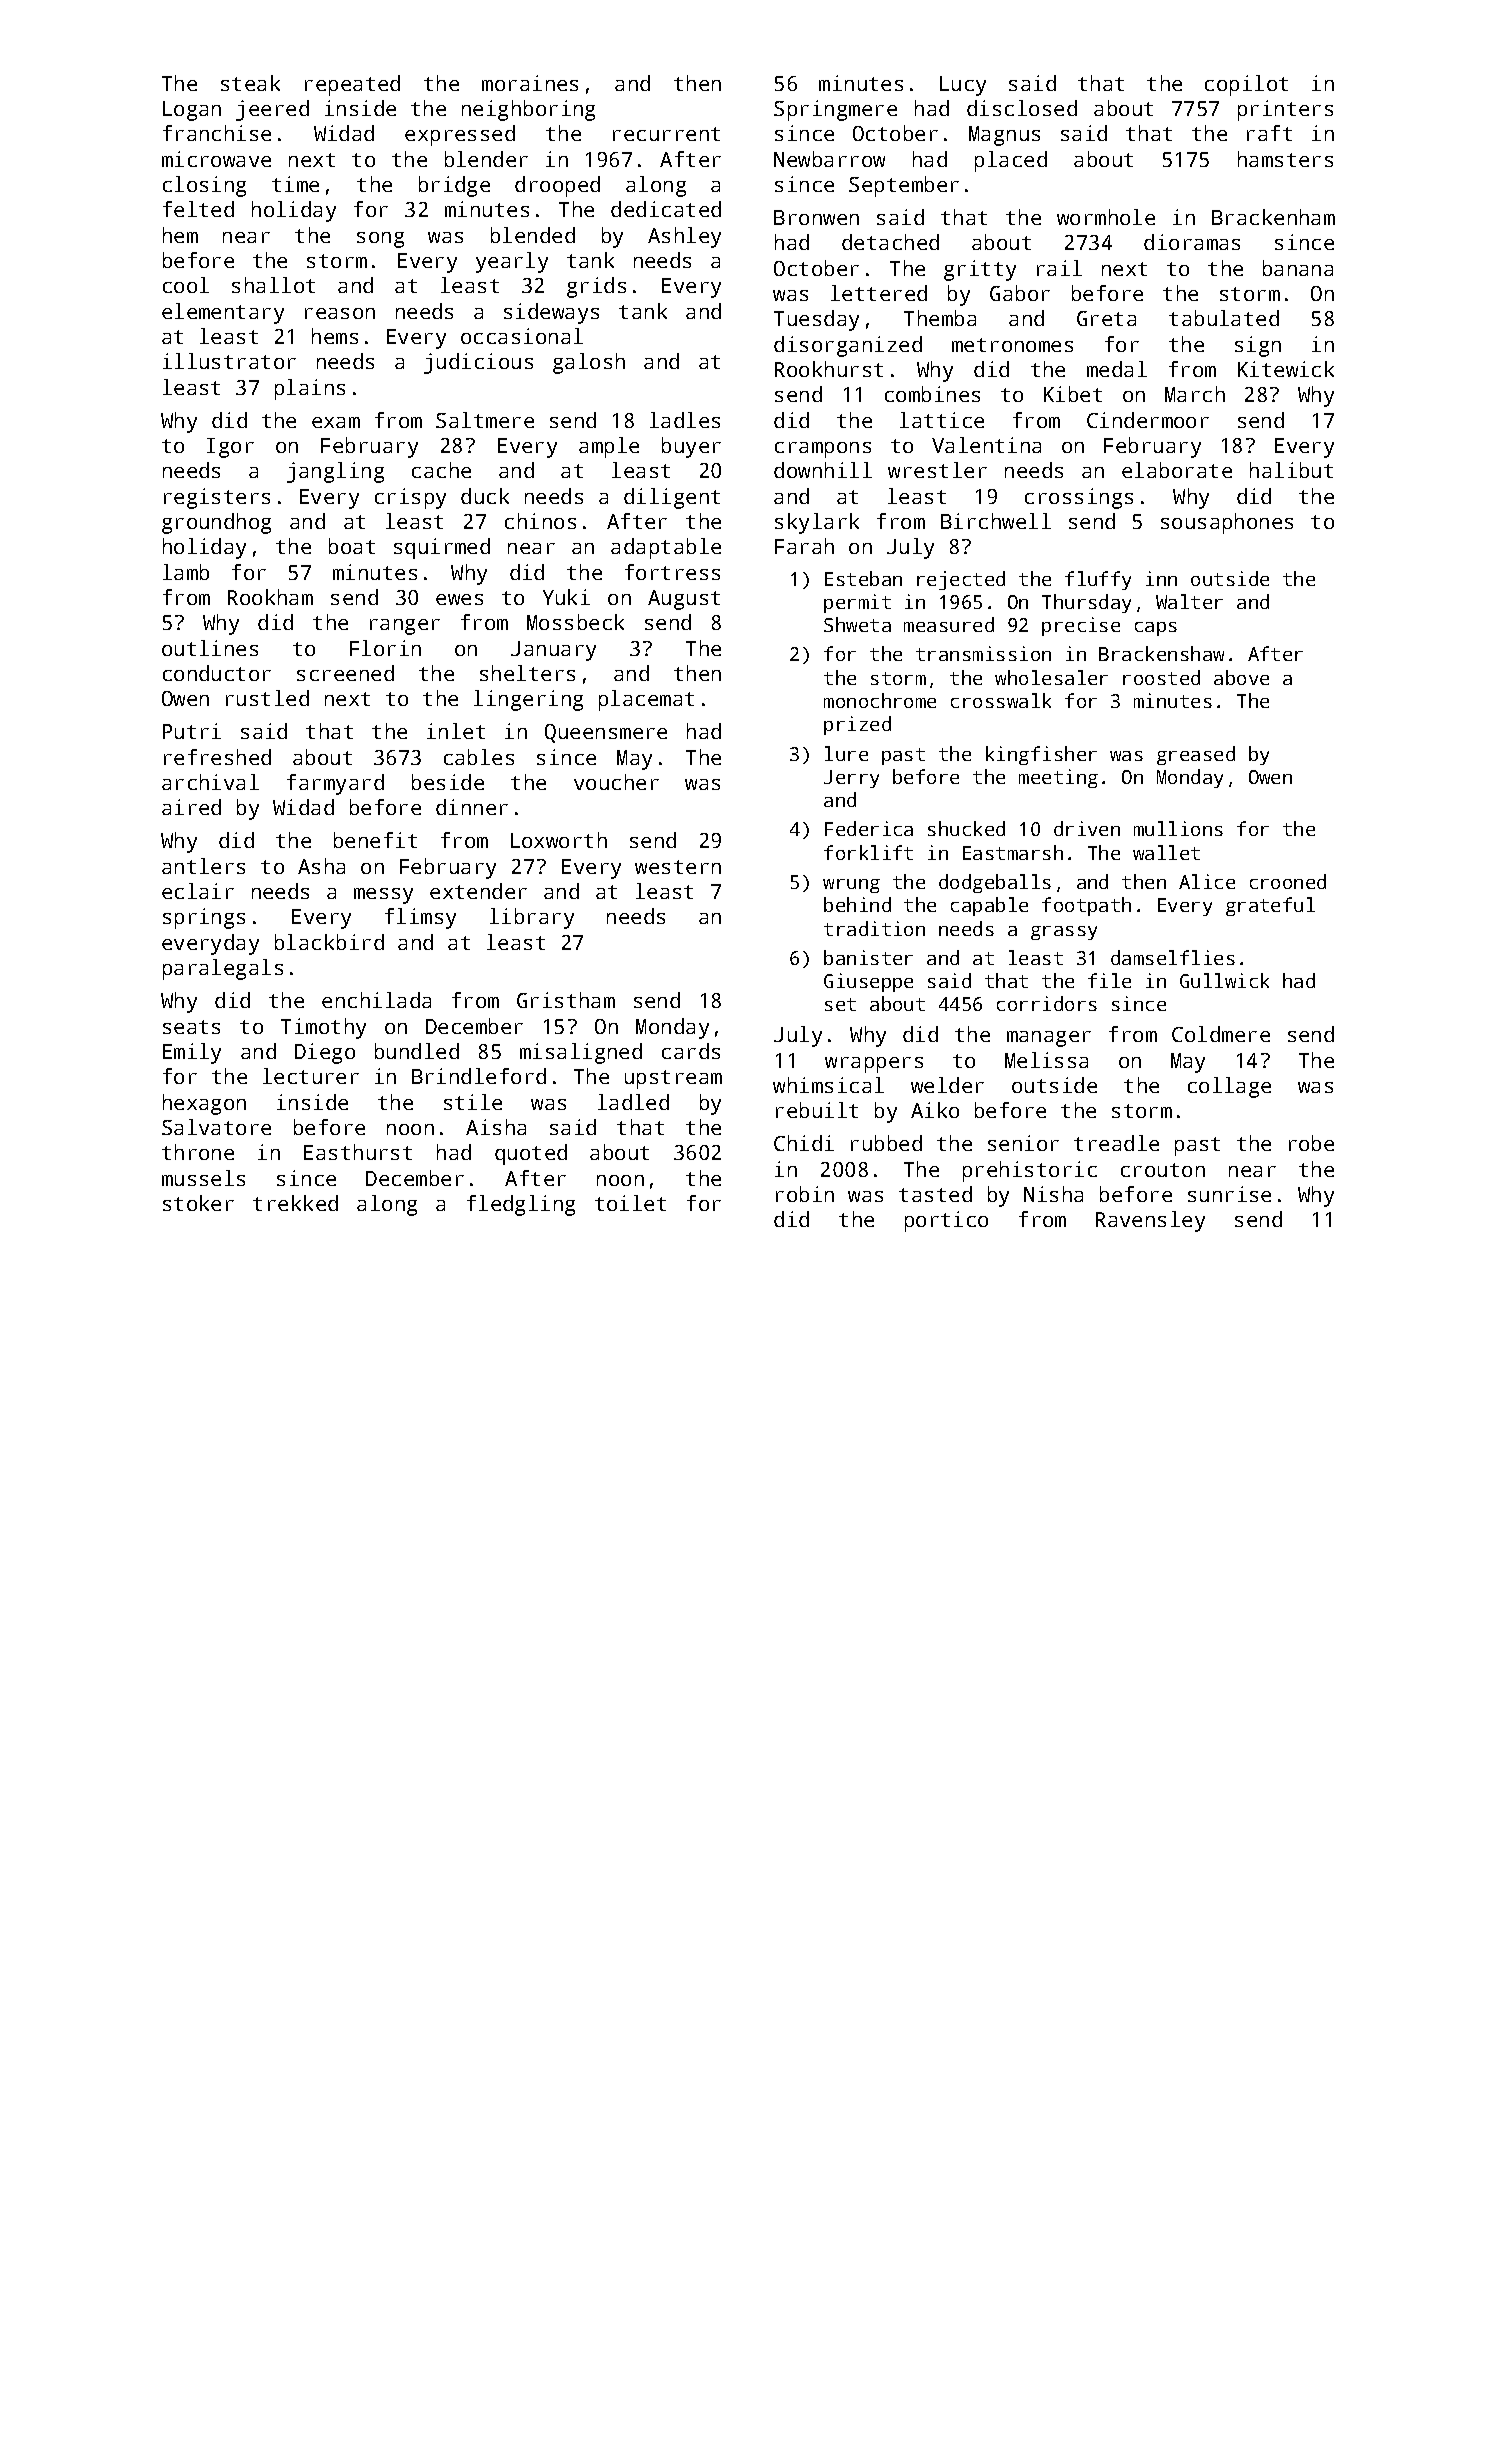 The height and width of the screenshot is (2464, 1496). Describe the element at coordinates (198, 891) in the screenshot. I see `eclair` at that location.
